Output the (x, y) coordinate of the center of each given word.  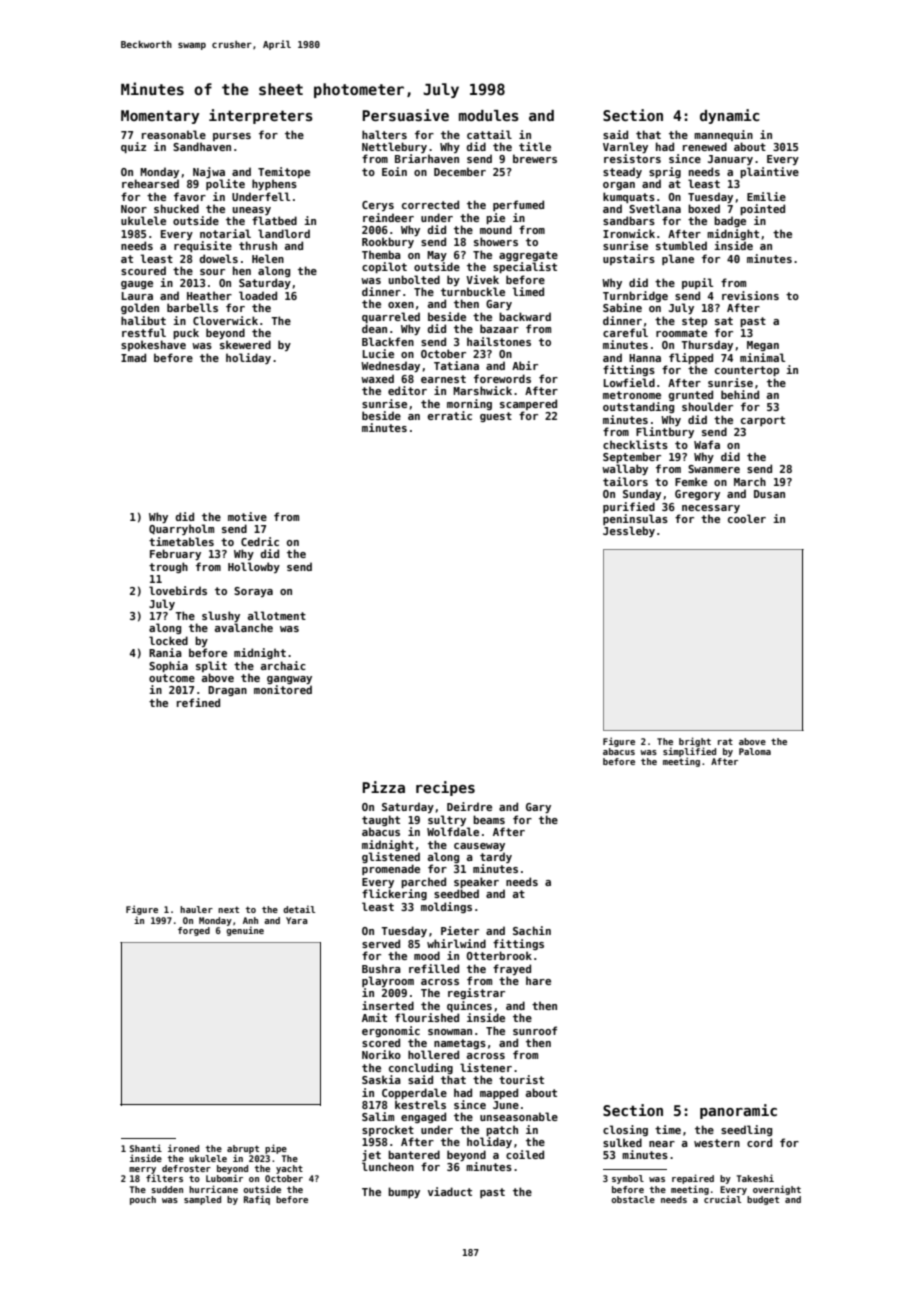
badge (730, 221)
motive (247, 516)
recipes (445, 788)
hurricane (213, 1189)
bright (695, 742)
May (437, 256)
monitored (283, 689)
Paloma (755, 751)
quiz (133, 147)
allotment (277, 615)
